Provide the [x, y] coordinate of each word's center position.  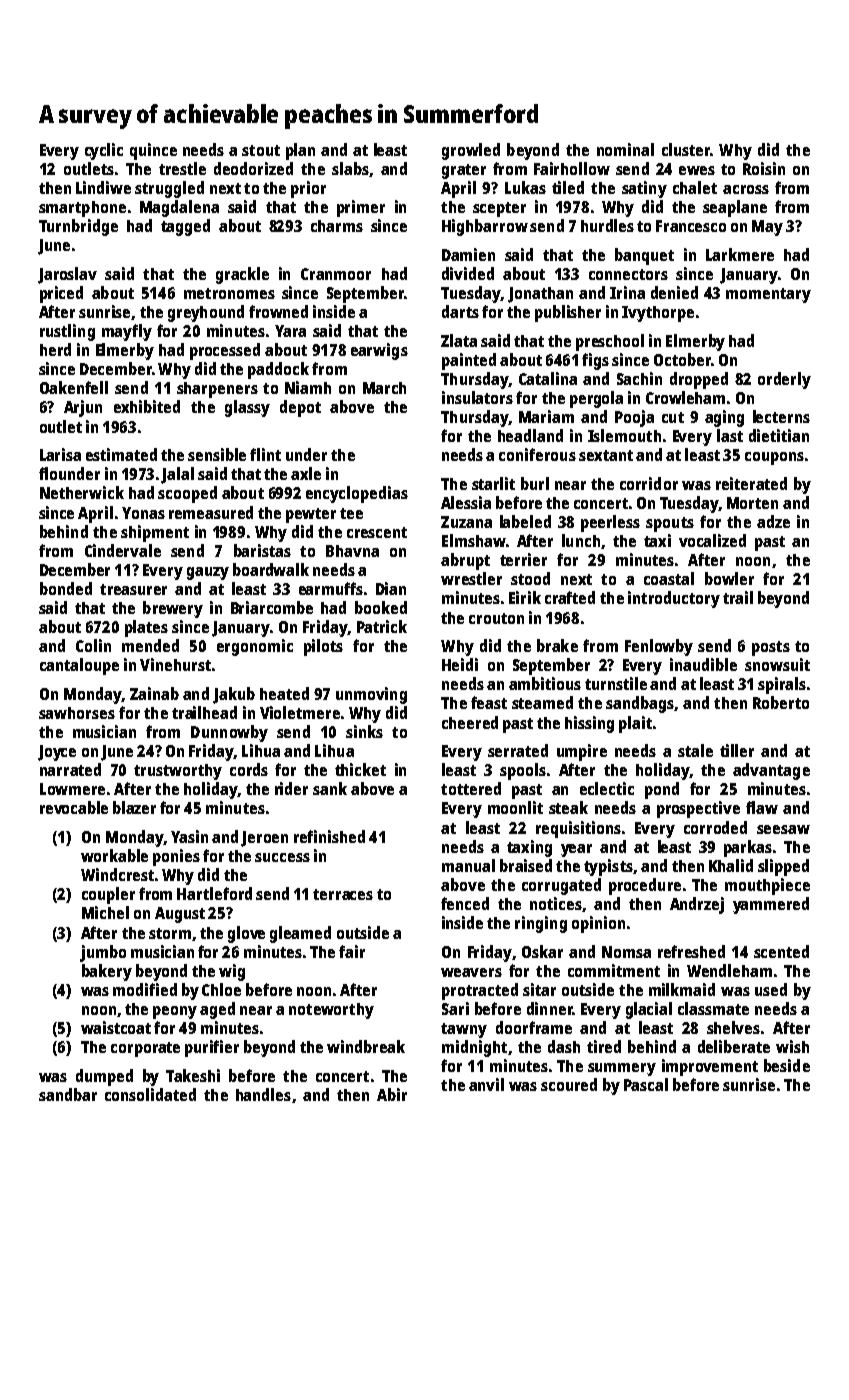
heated [284, 693]
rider [291, 788]
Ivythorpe [658, 314]
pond [662, 790]
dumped [104, 1077]
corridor [649, 483]
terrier [523, 559]
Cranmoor [336, 274]
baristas [262, 550]
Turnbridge [78, 227]
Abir [392, 1094]
